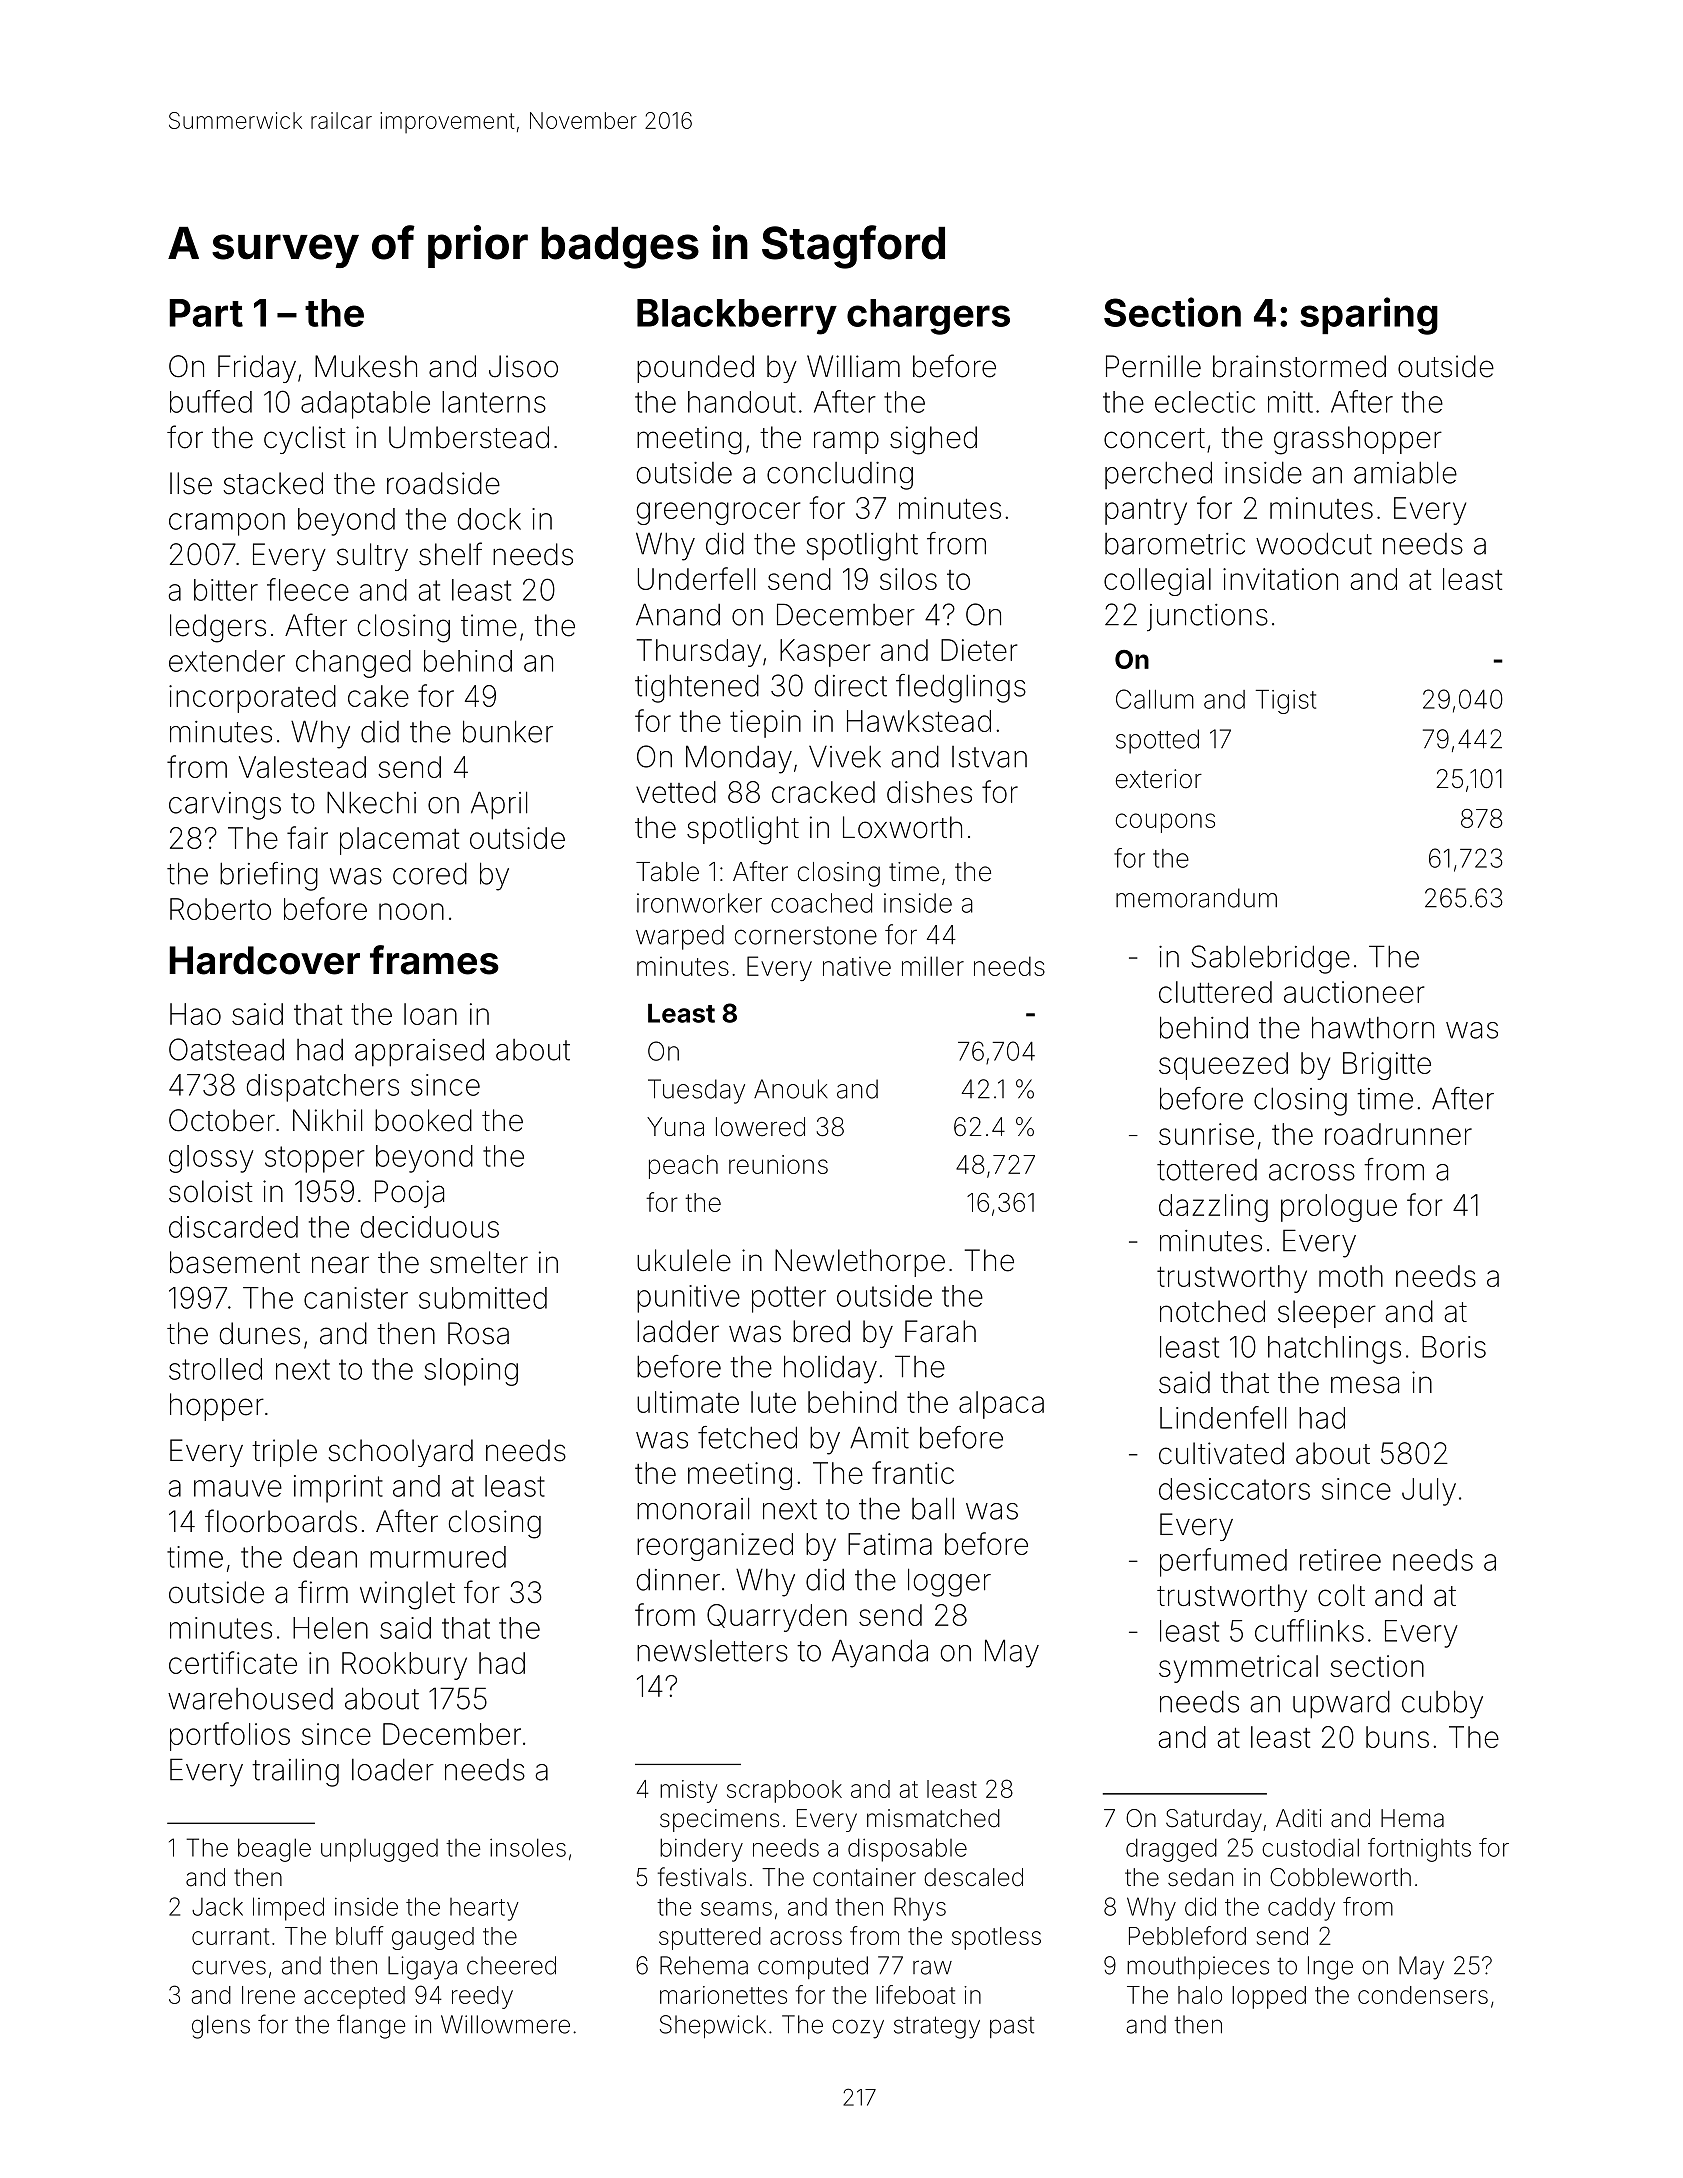 This document has width=1683, height=2178. I want to click on Part, so click(206, 313).
